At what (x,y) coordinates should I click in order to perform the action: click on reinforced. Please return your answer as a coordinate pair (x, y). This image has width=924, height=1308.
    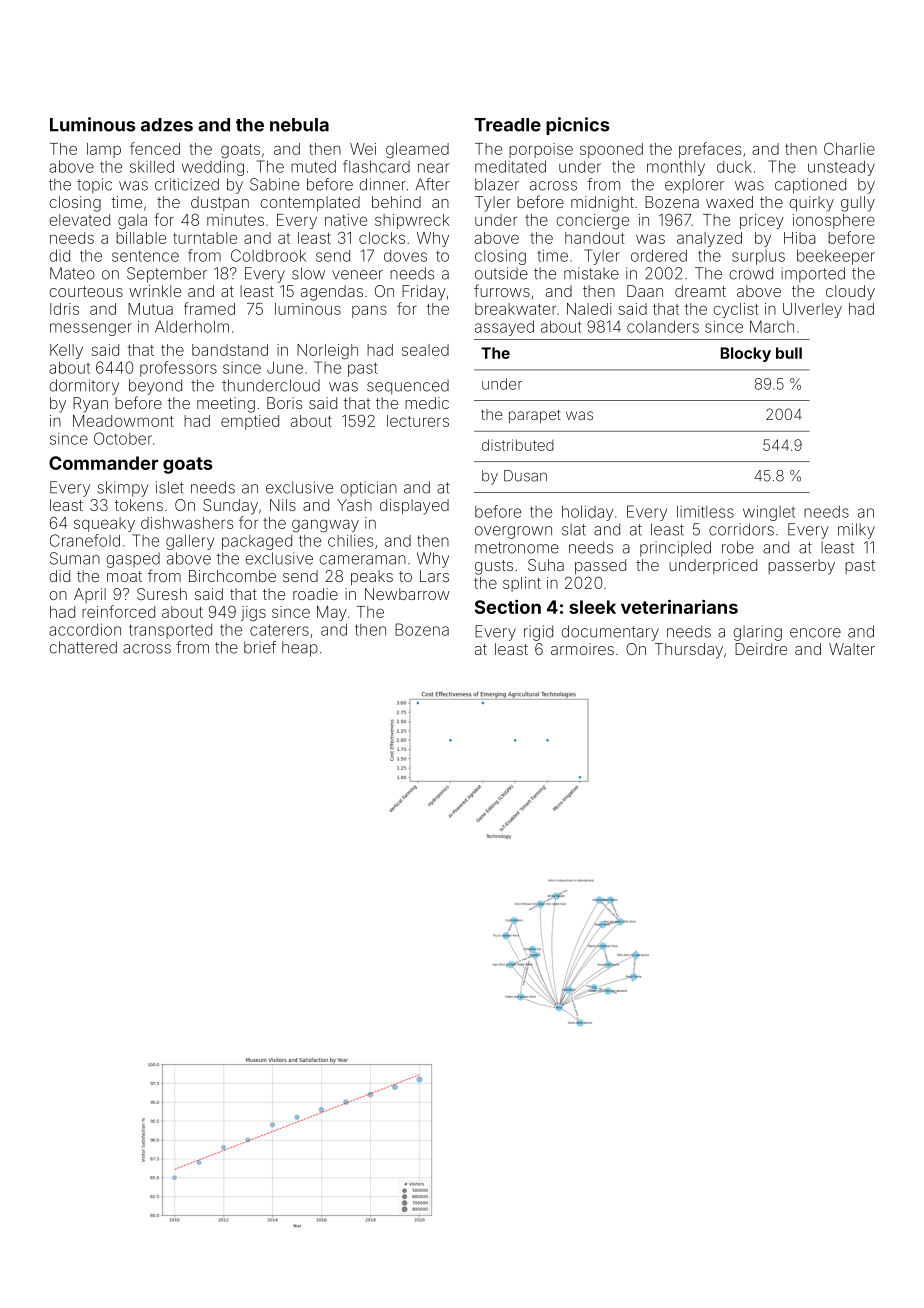
    Looking at the image, I should click on (118, 611).
